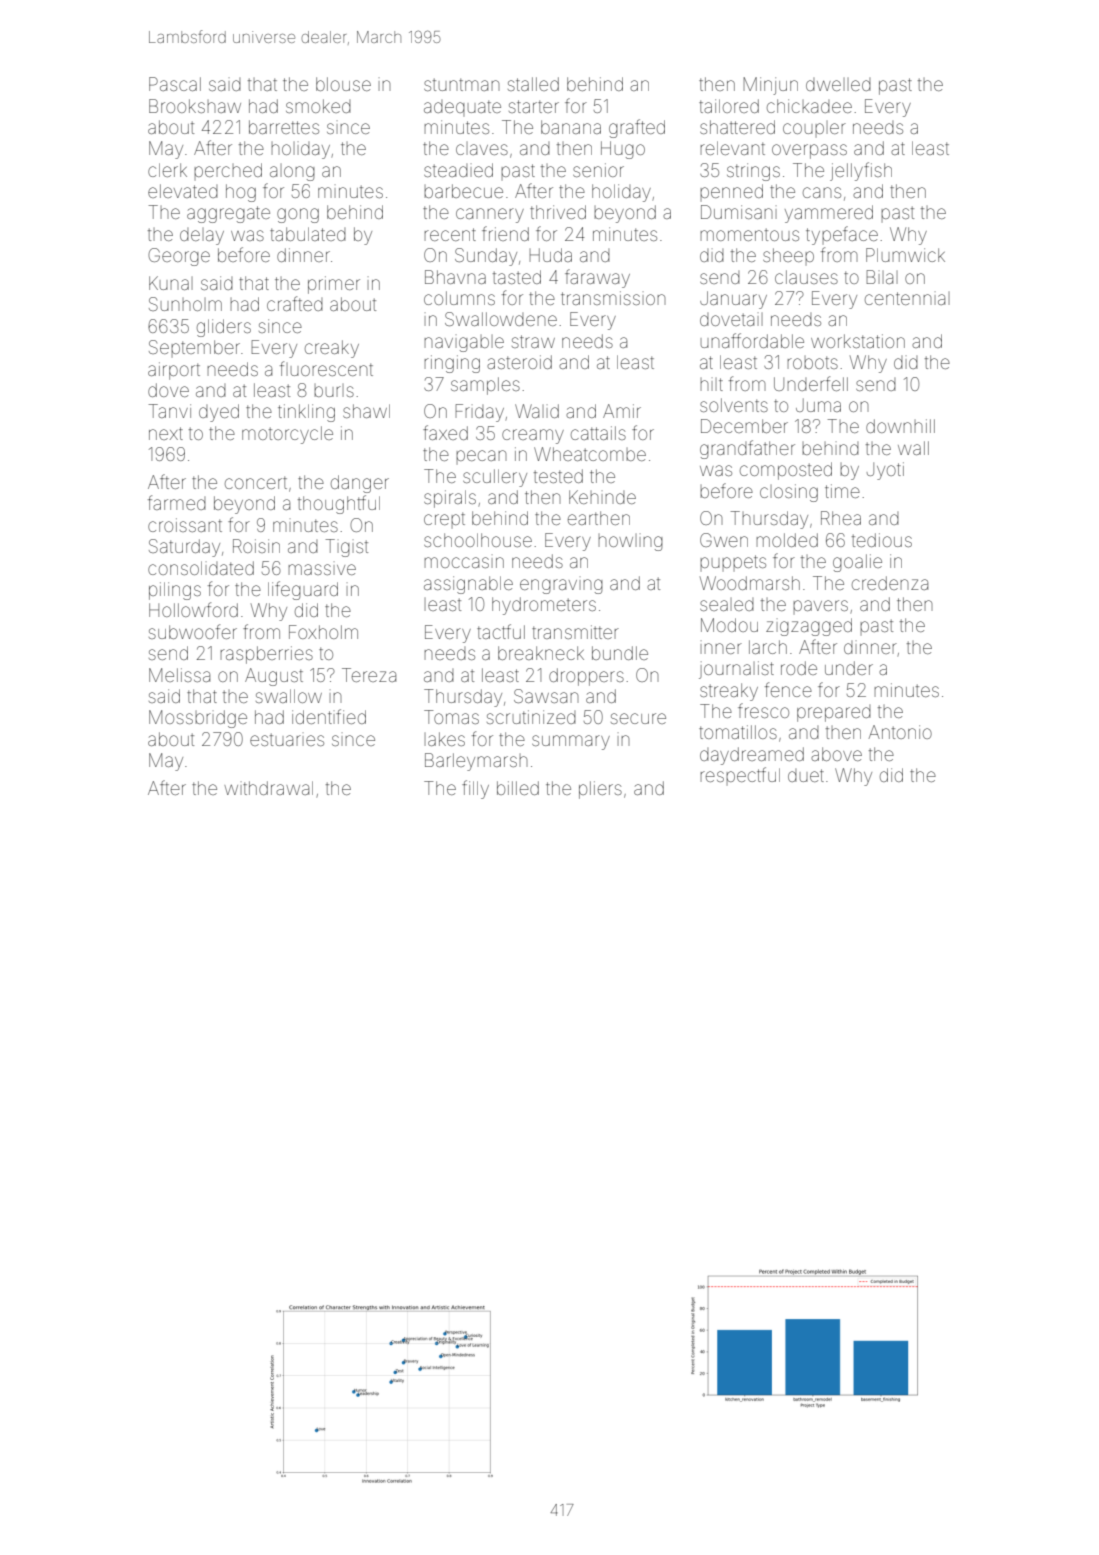 This image has height=1555, width=1099. What do you see at coordinates (586, 677) in the image?
I see `droppers` at bounding box center [586, 677].
